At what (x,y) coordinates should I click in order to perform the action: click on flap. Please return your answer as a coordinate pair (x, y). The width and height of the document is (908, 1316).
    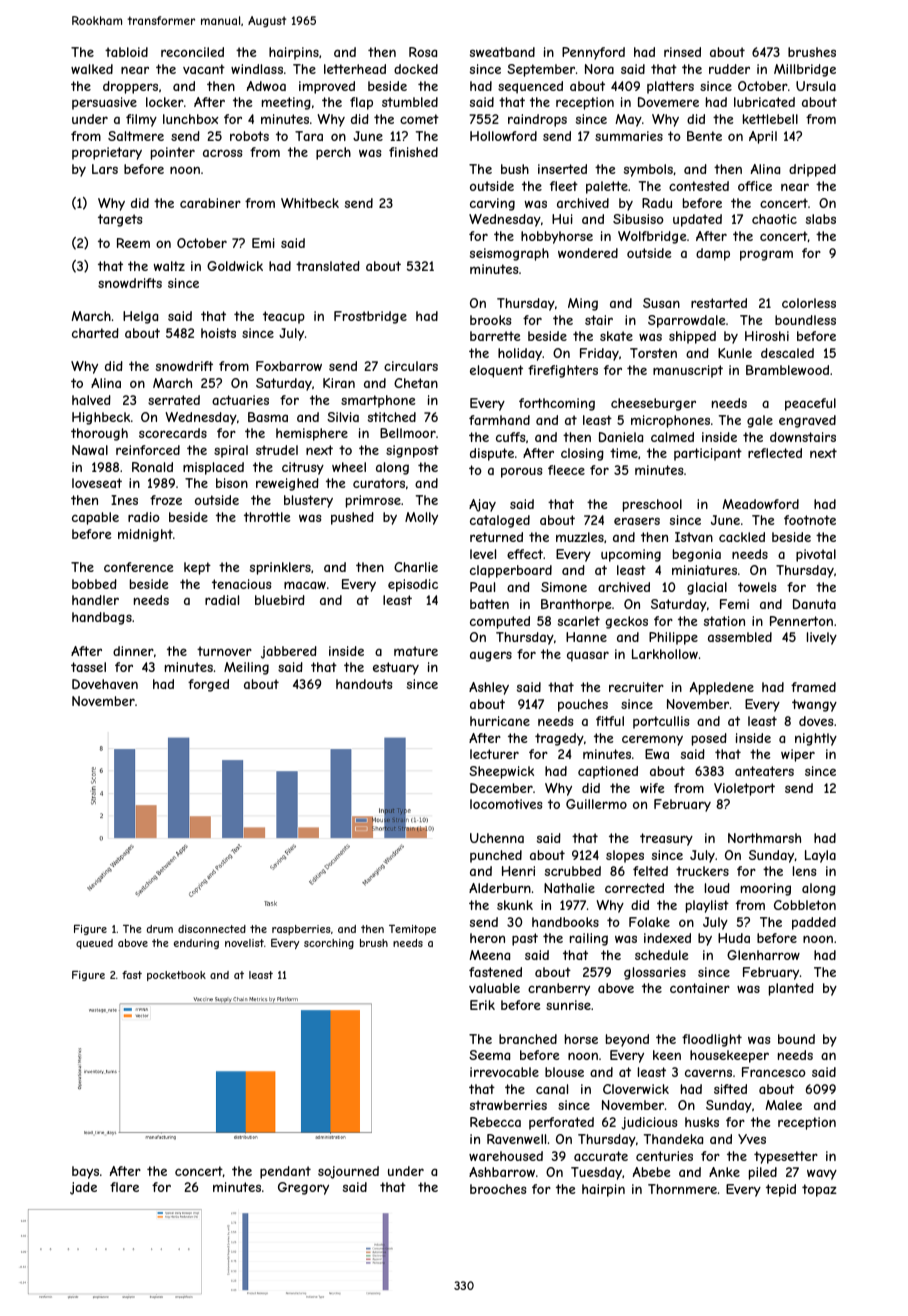
    Looking at the image, I should click on (361, 103).
